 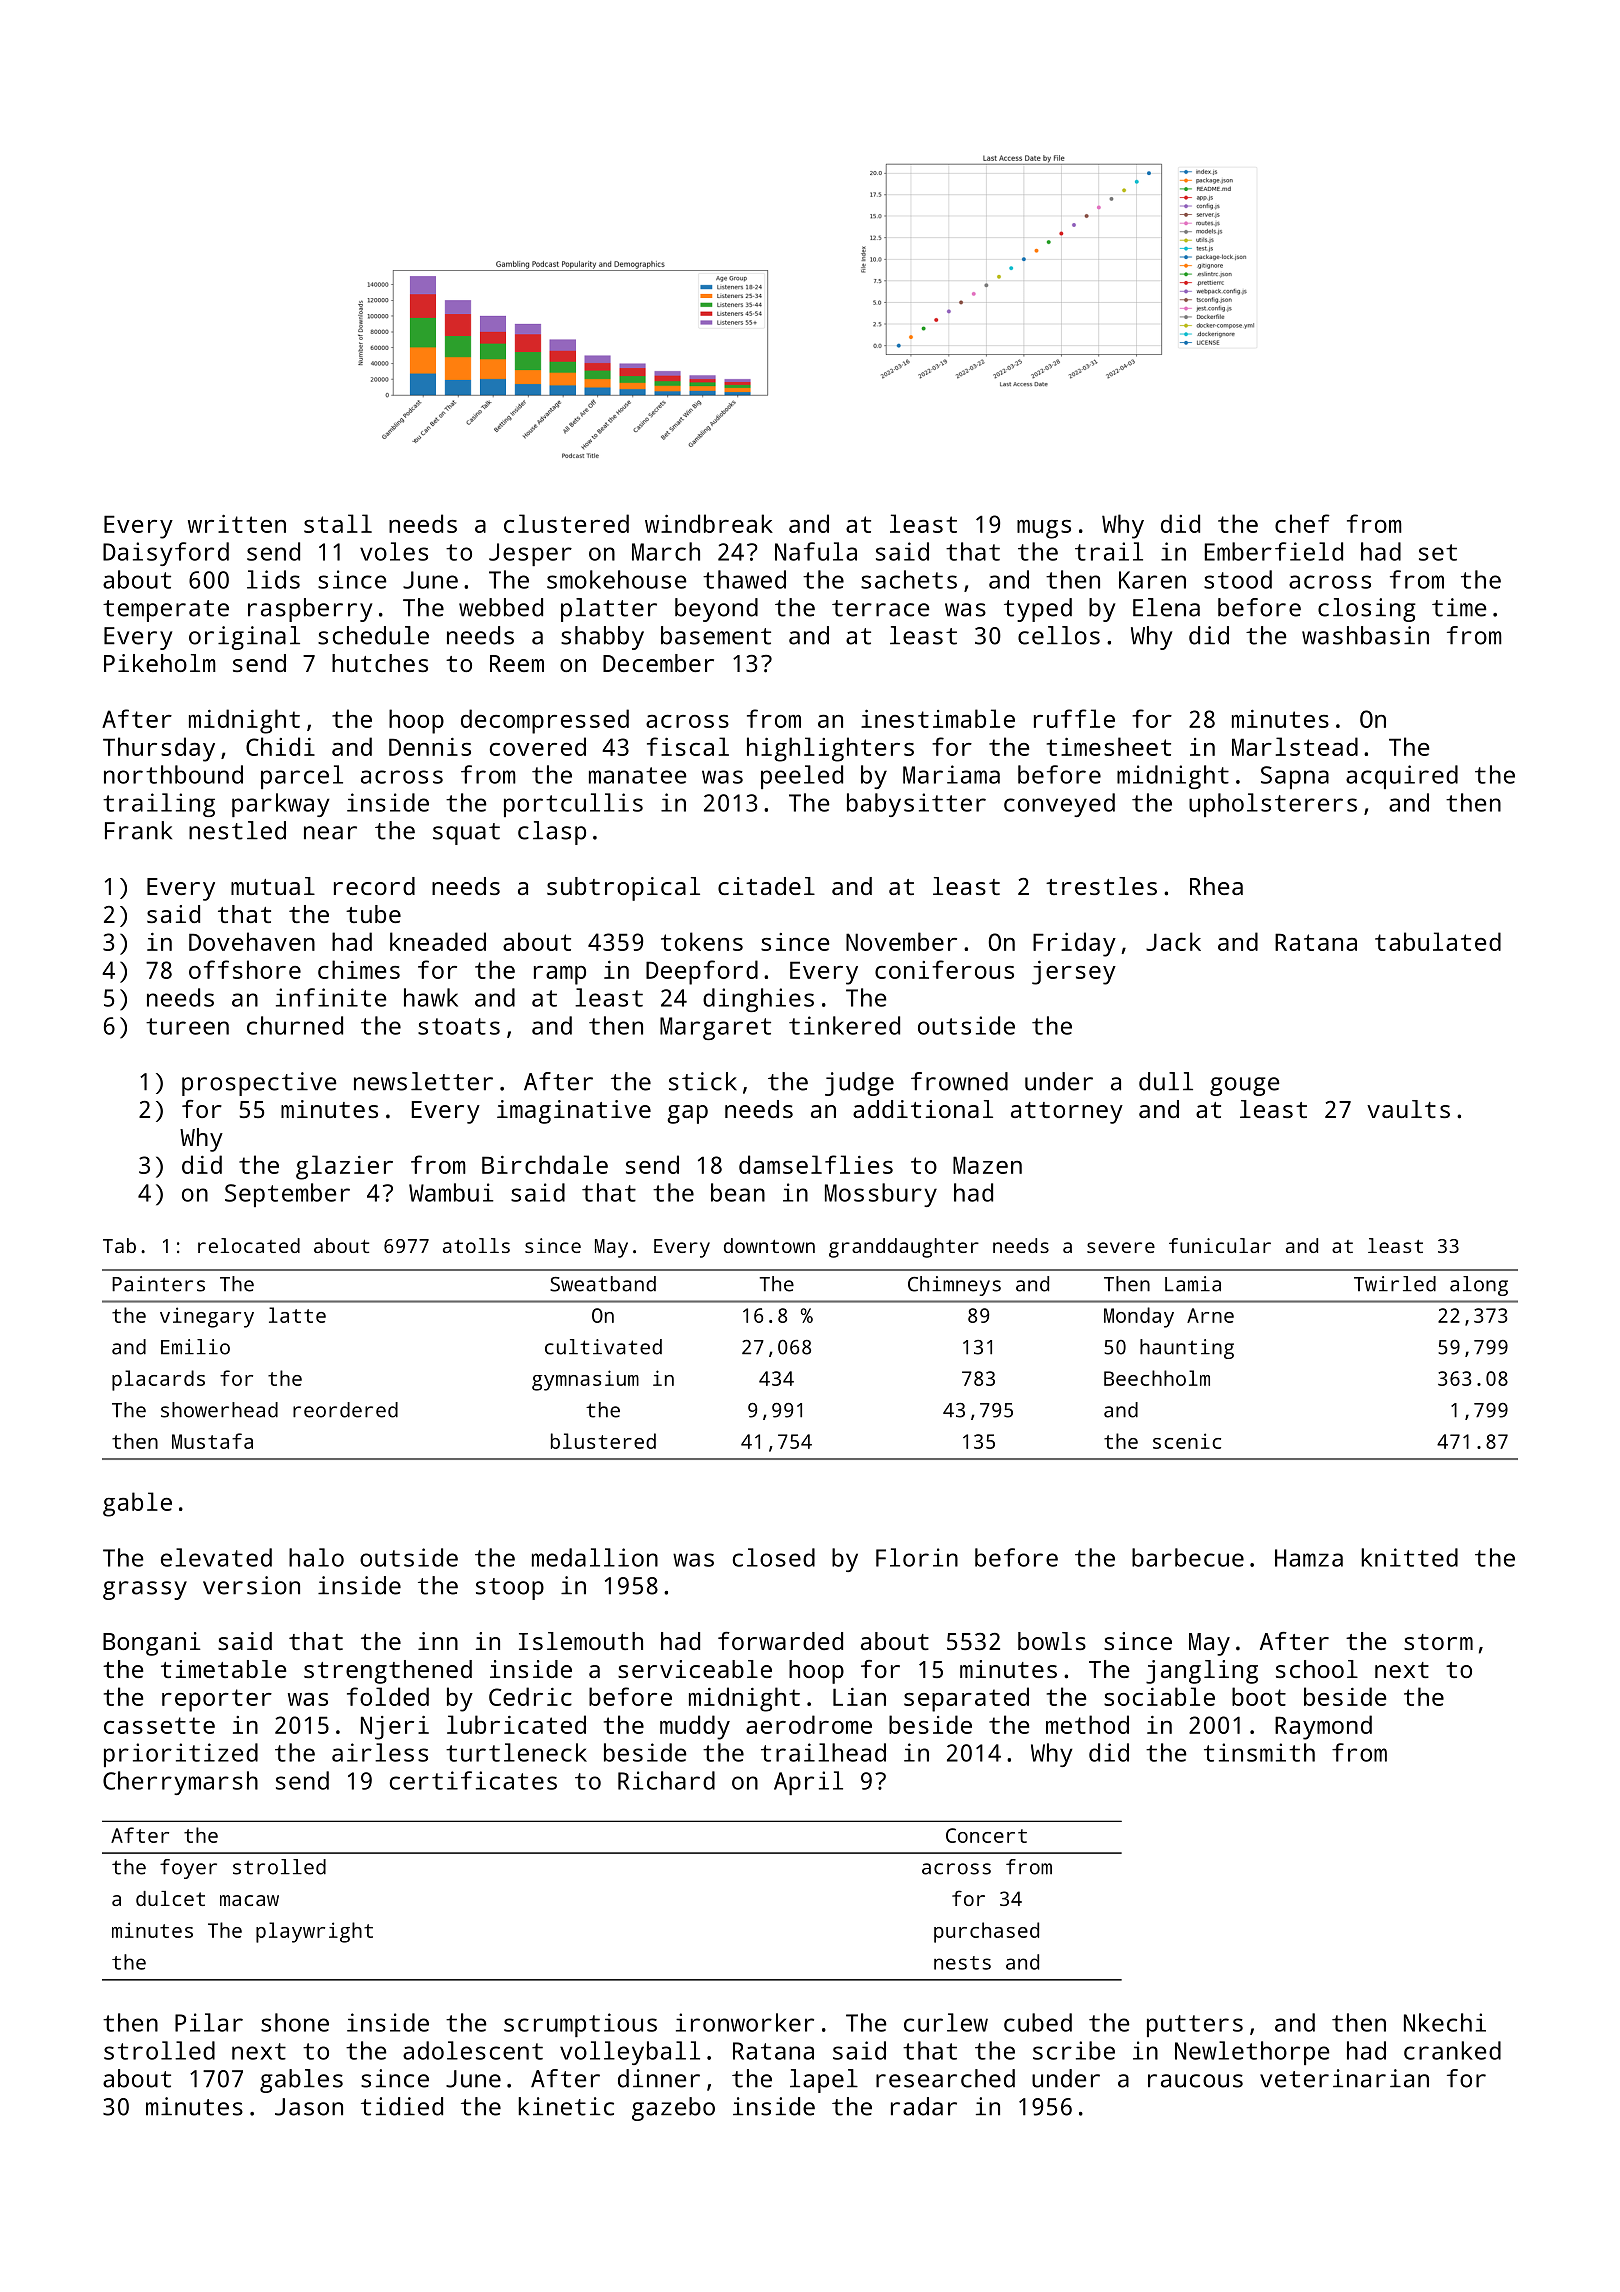 I want to click on squat, so click(x=466, y=834).
